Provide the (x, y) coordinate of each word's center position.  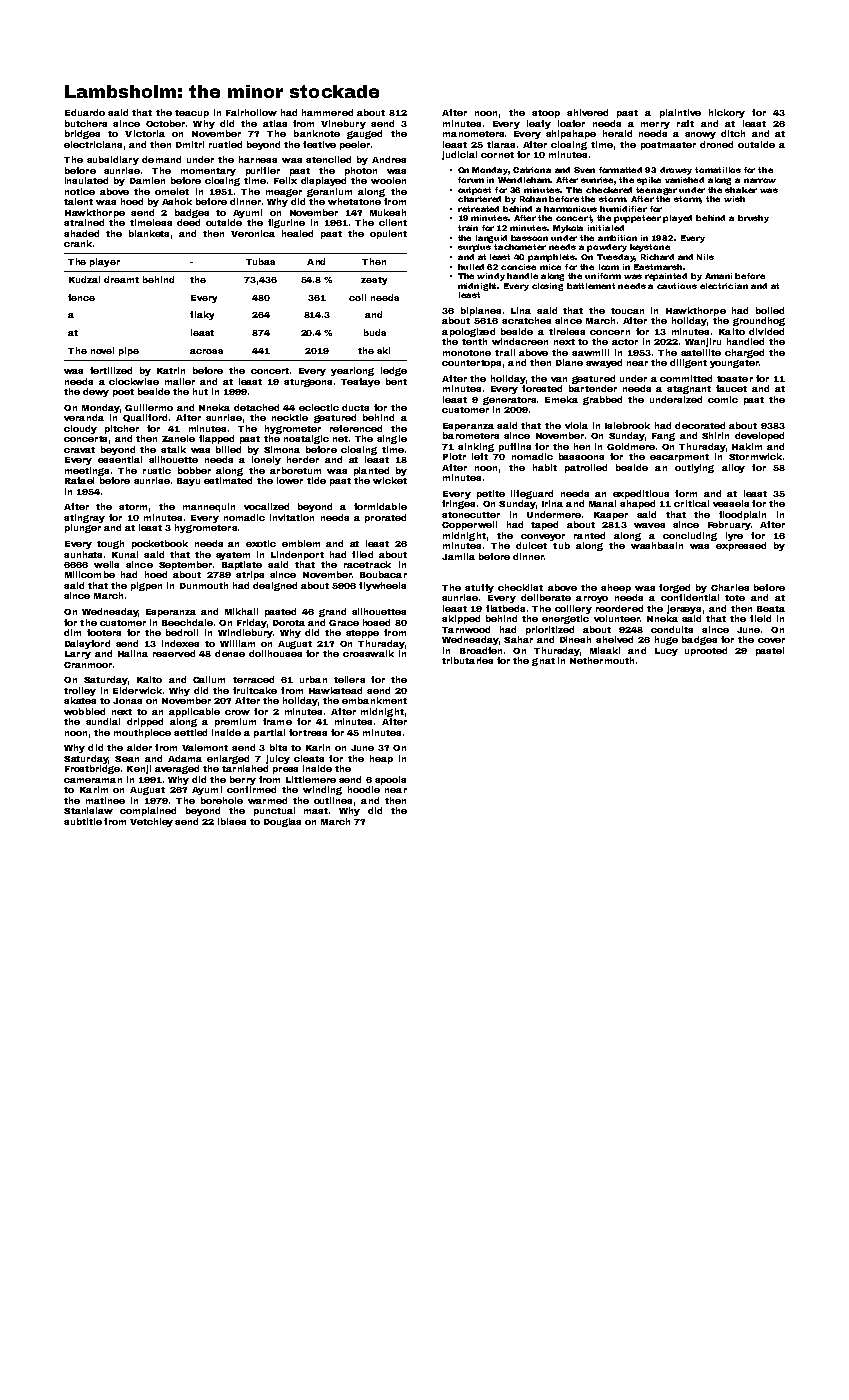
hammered (327, 112)
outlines (333, 800)
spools (390, 780)
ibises (232, 821)
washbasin (657, 545)
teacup (192, 114)
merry (655, 125)
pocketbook (160, 544)
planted (371, 471)
